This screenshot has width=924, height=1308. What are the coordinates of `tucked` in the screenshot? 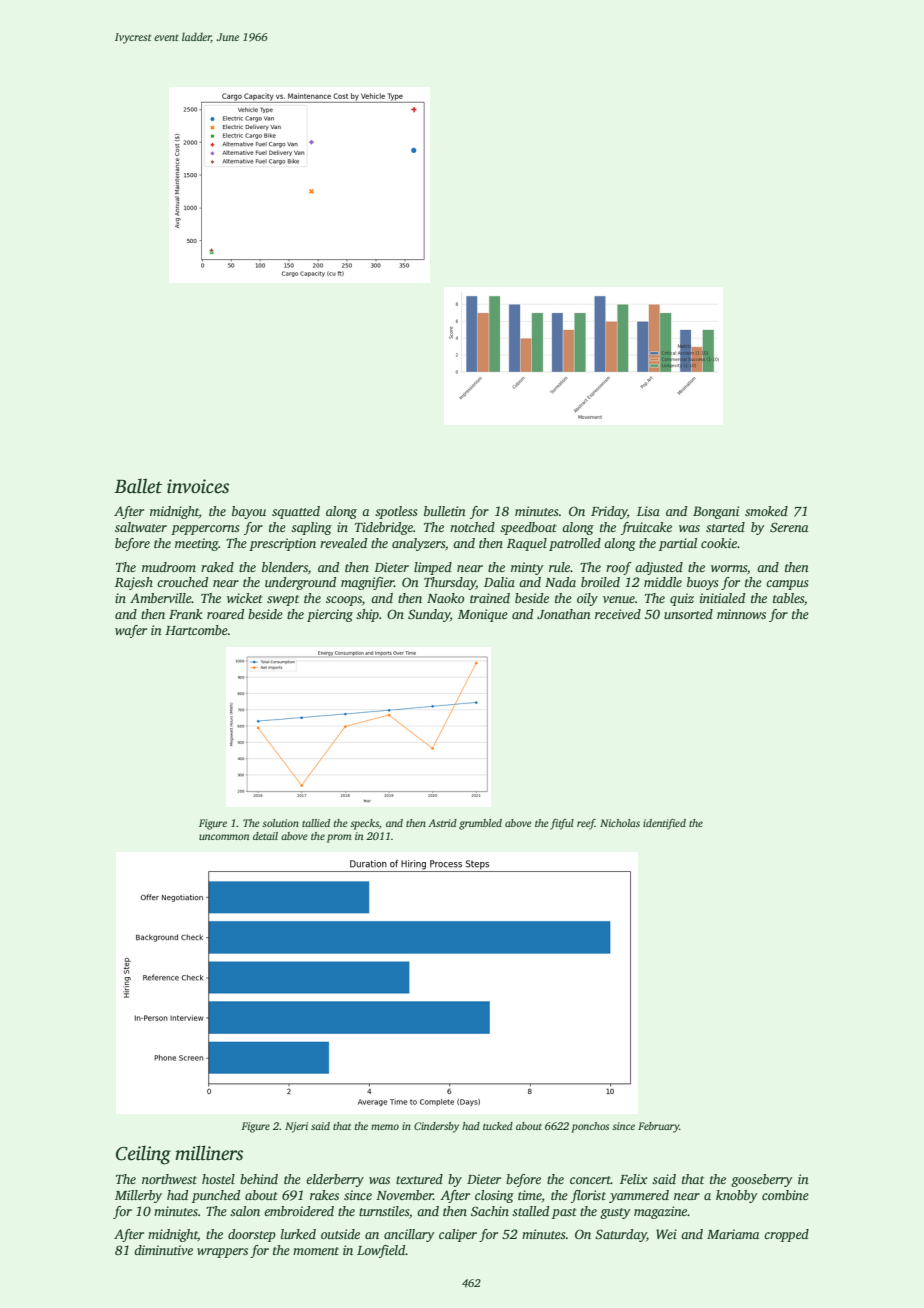 It's located at (498, 1126).
